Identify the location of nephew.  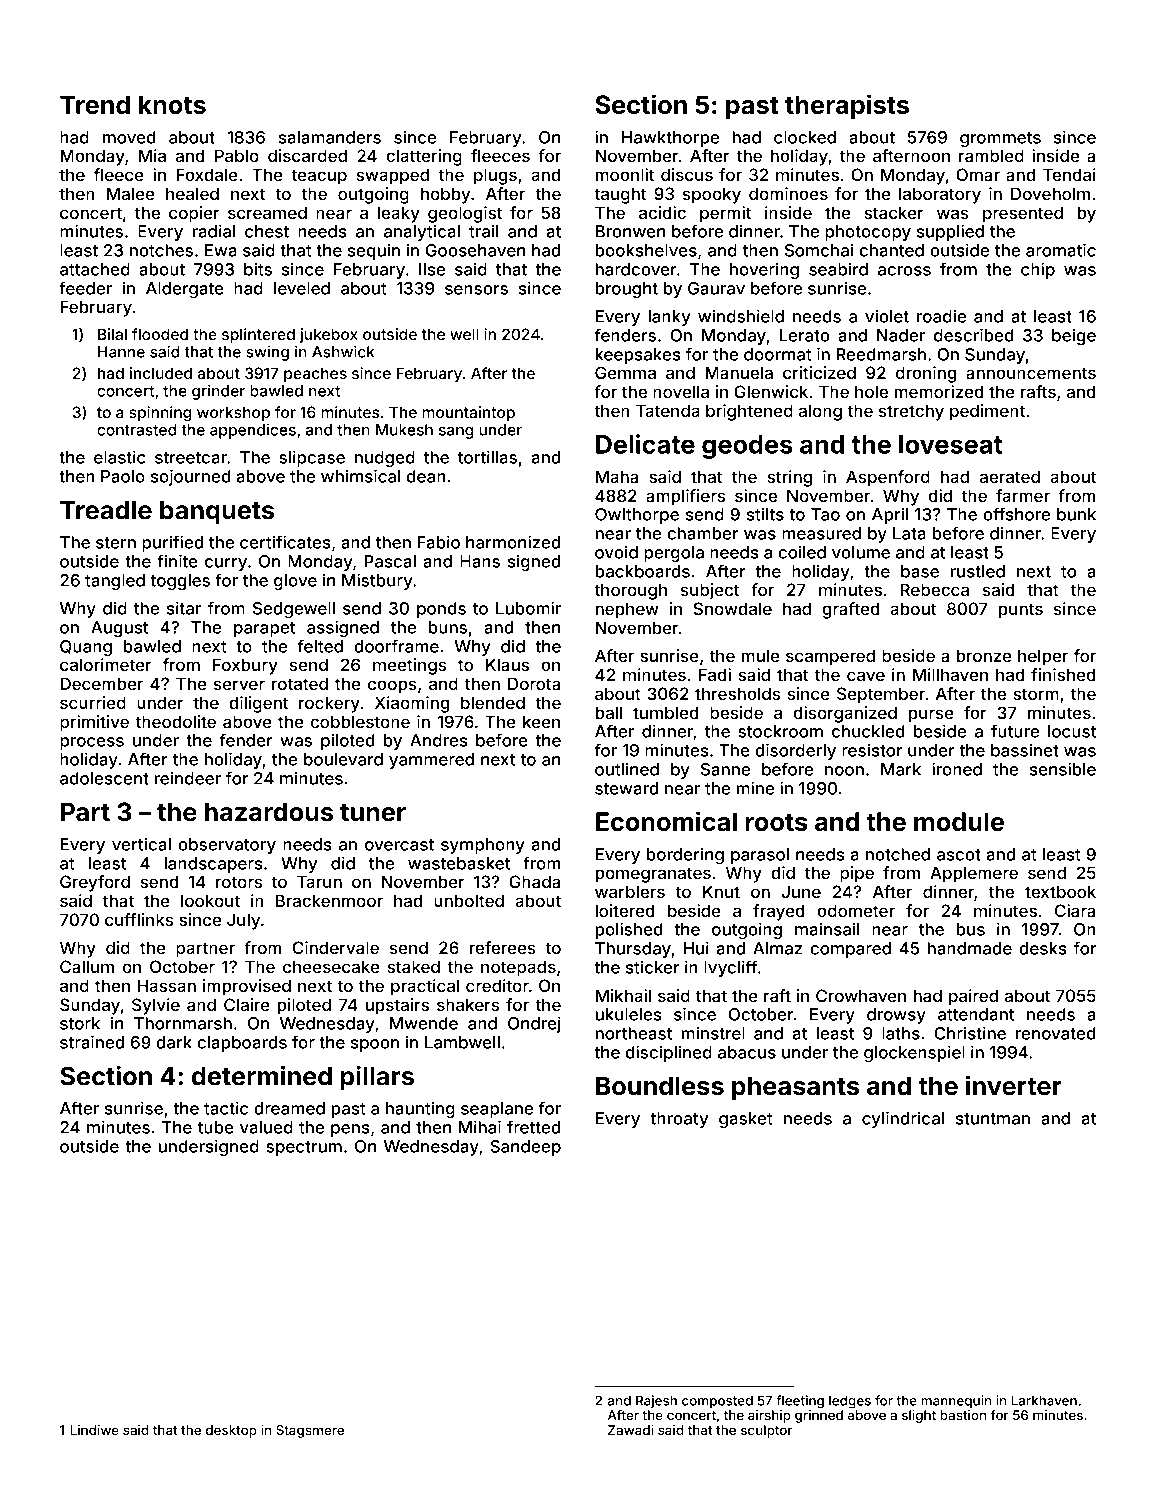
(627, 610).
